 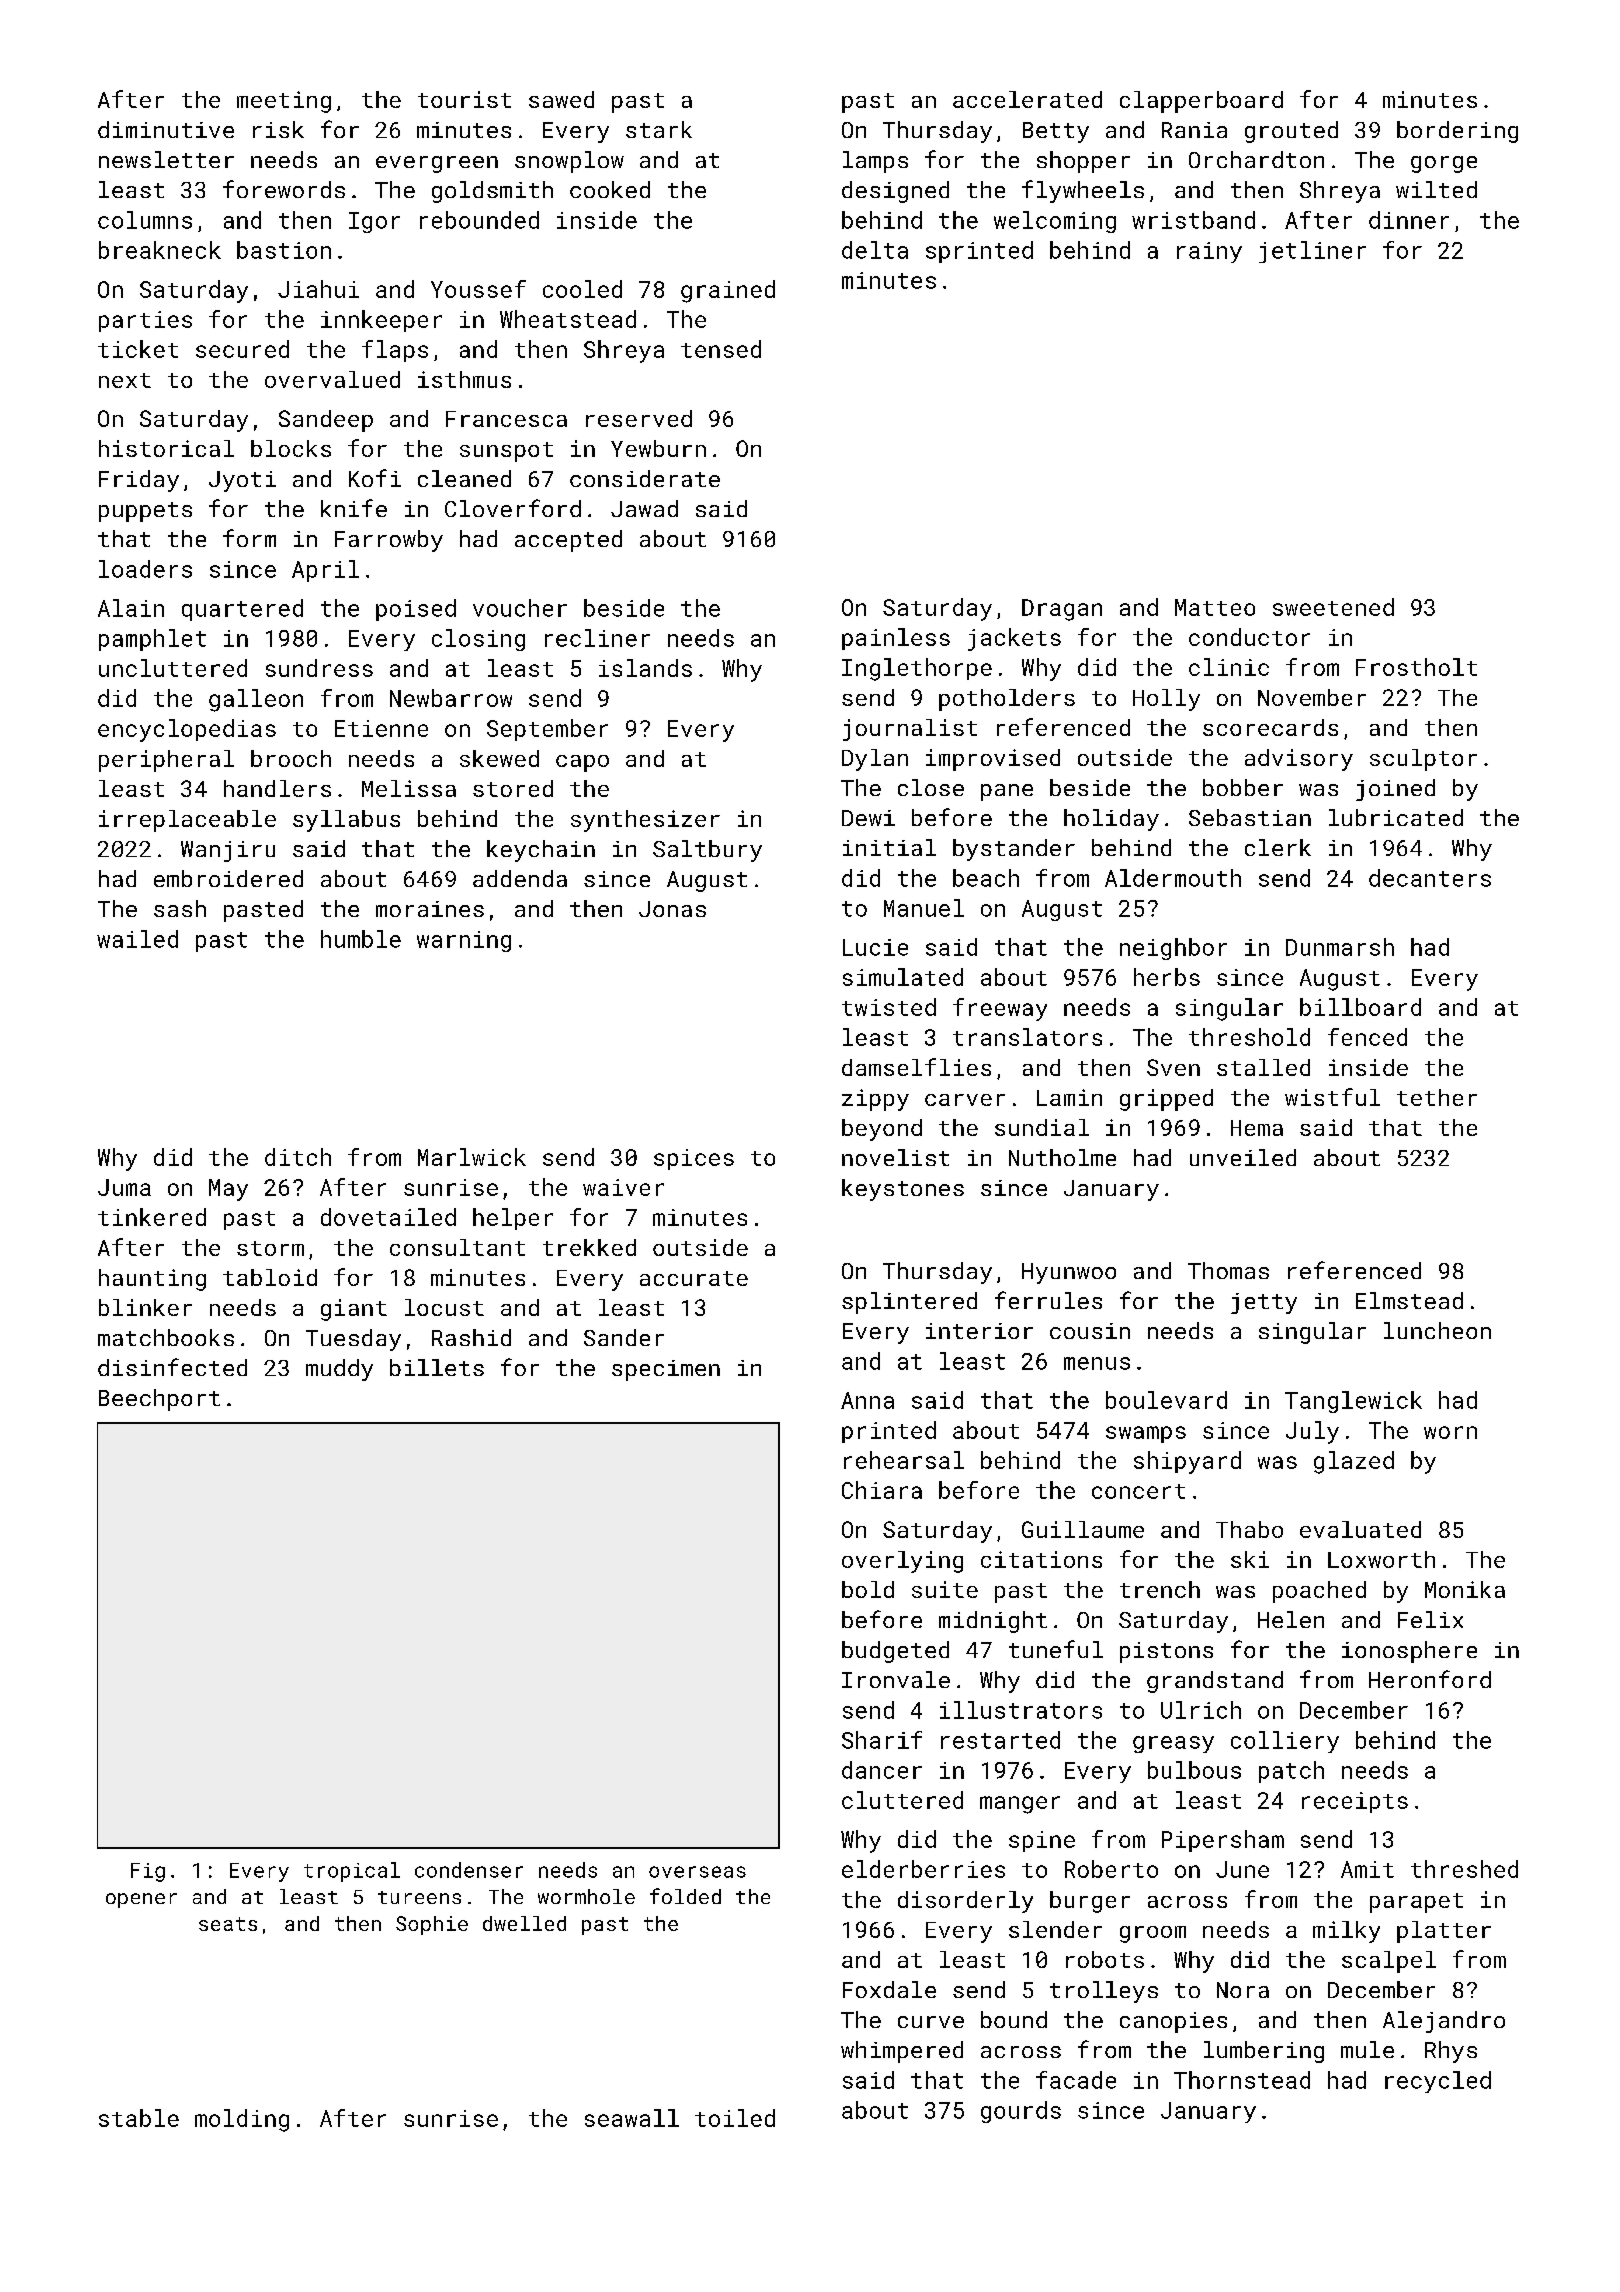 What do you see at coordinates (645, 668) in the document?
I see `islands` at bounding box center [645, 668].
